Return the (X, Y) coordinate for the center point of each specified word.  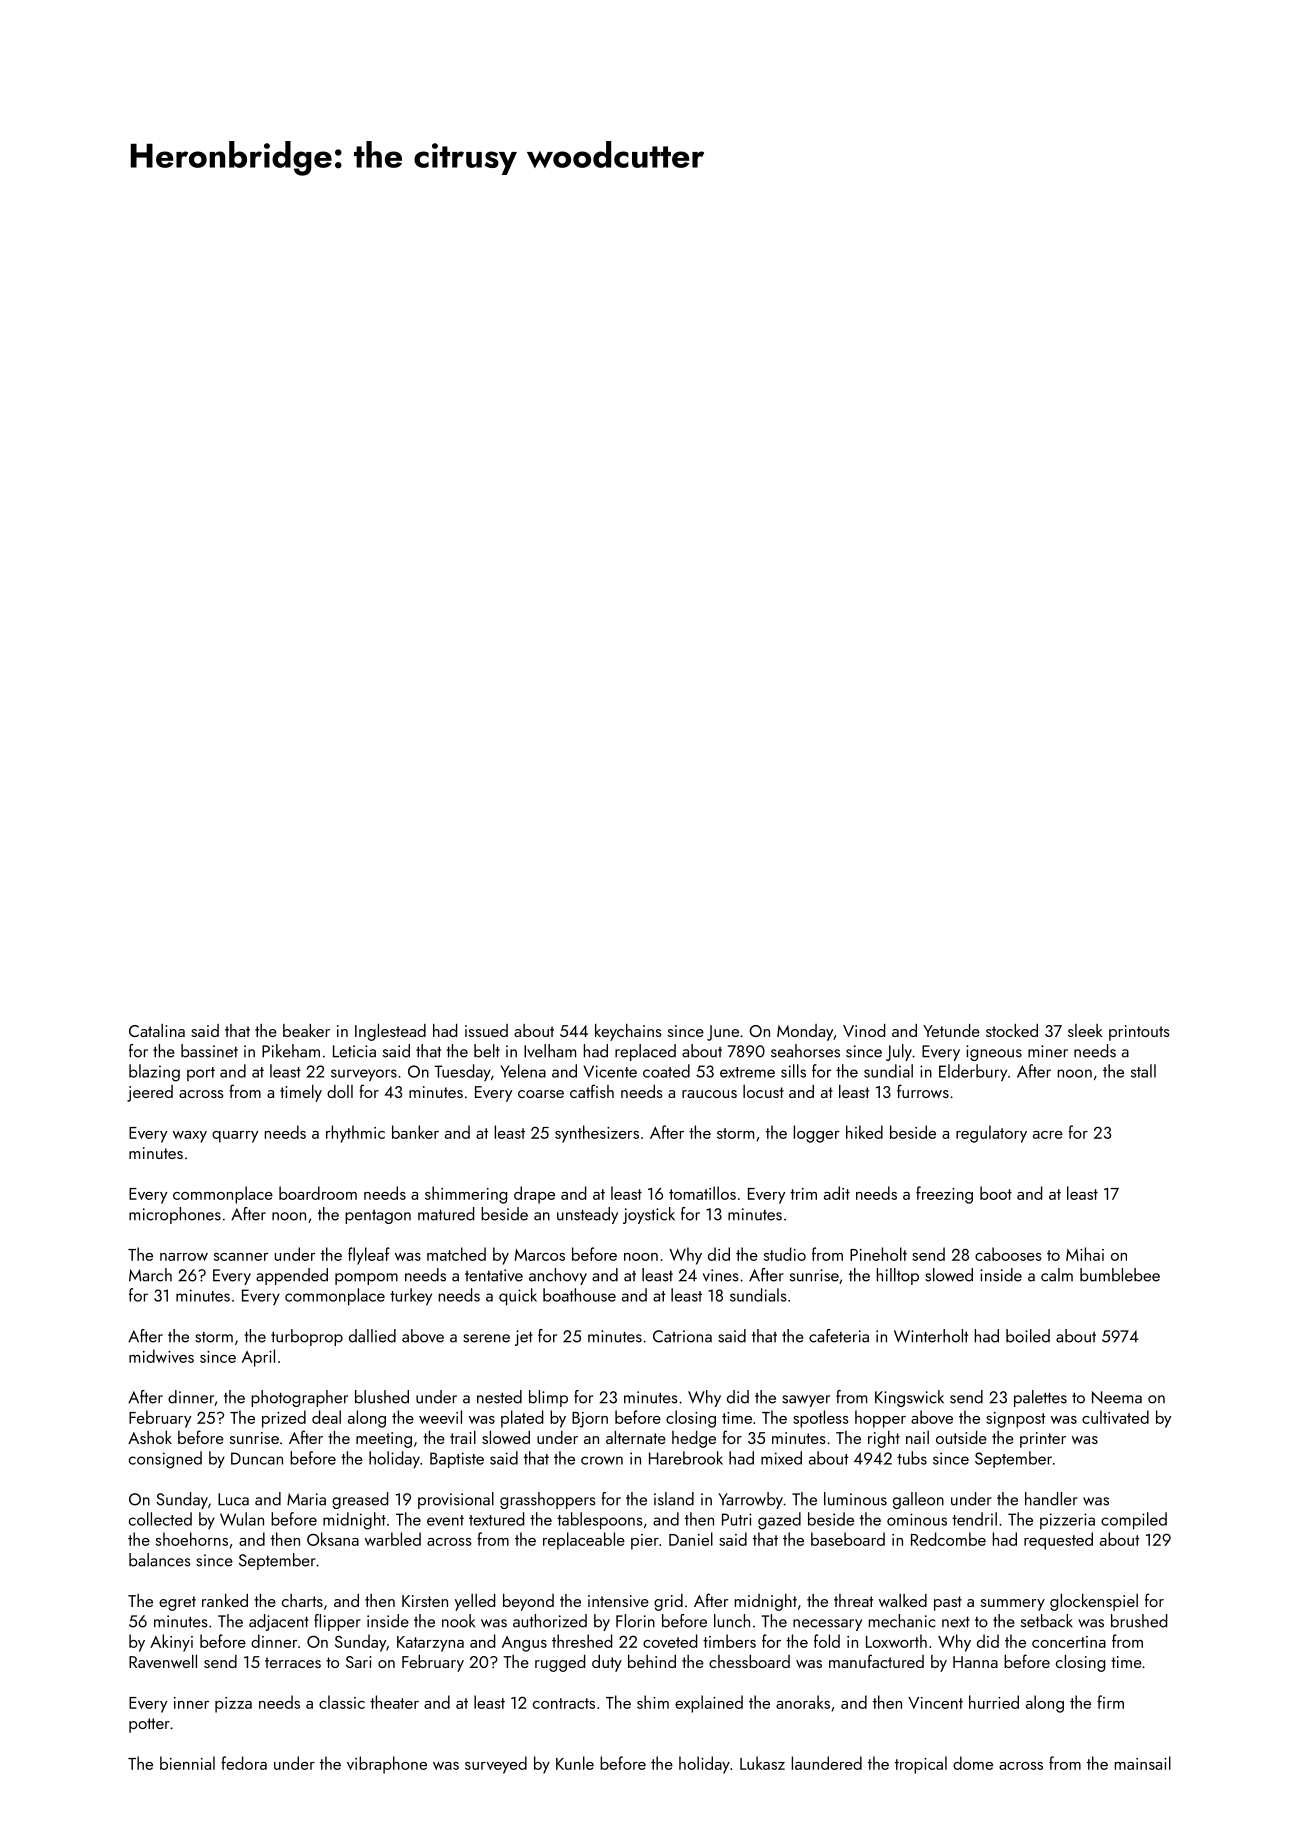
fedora (244, 1763)
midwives (161, 1356)
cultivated (1115, 1417)
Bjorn (590, 1420)
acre (1048, 1135)
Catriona (682, 1336)
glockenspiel (1094, 1602)
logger (816, 1134)
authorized (550, 1621)
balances (159, 1560)
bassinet (209, 1051)
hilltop (898, 1276)
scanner (241, 1257)
